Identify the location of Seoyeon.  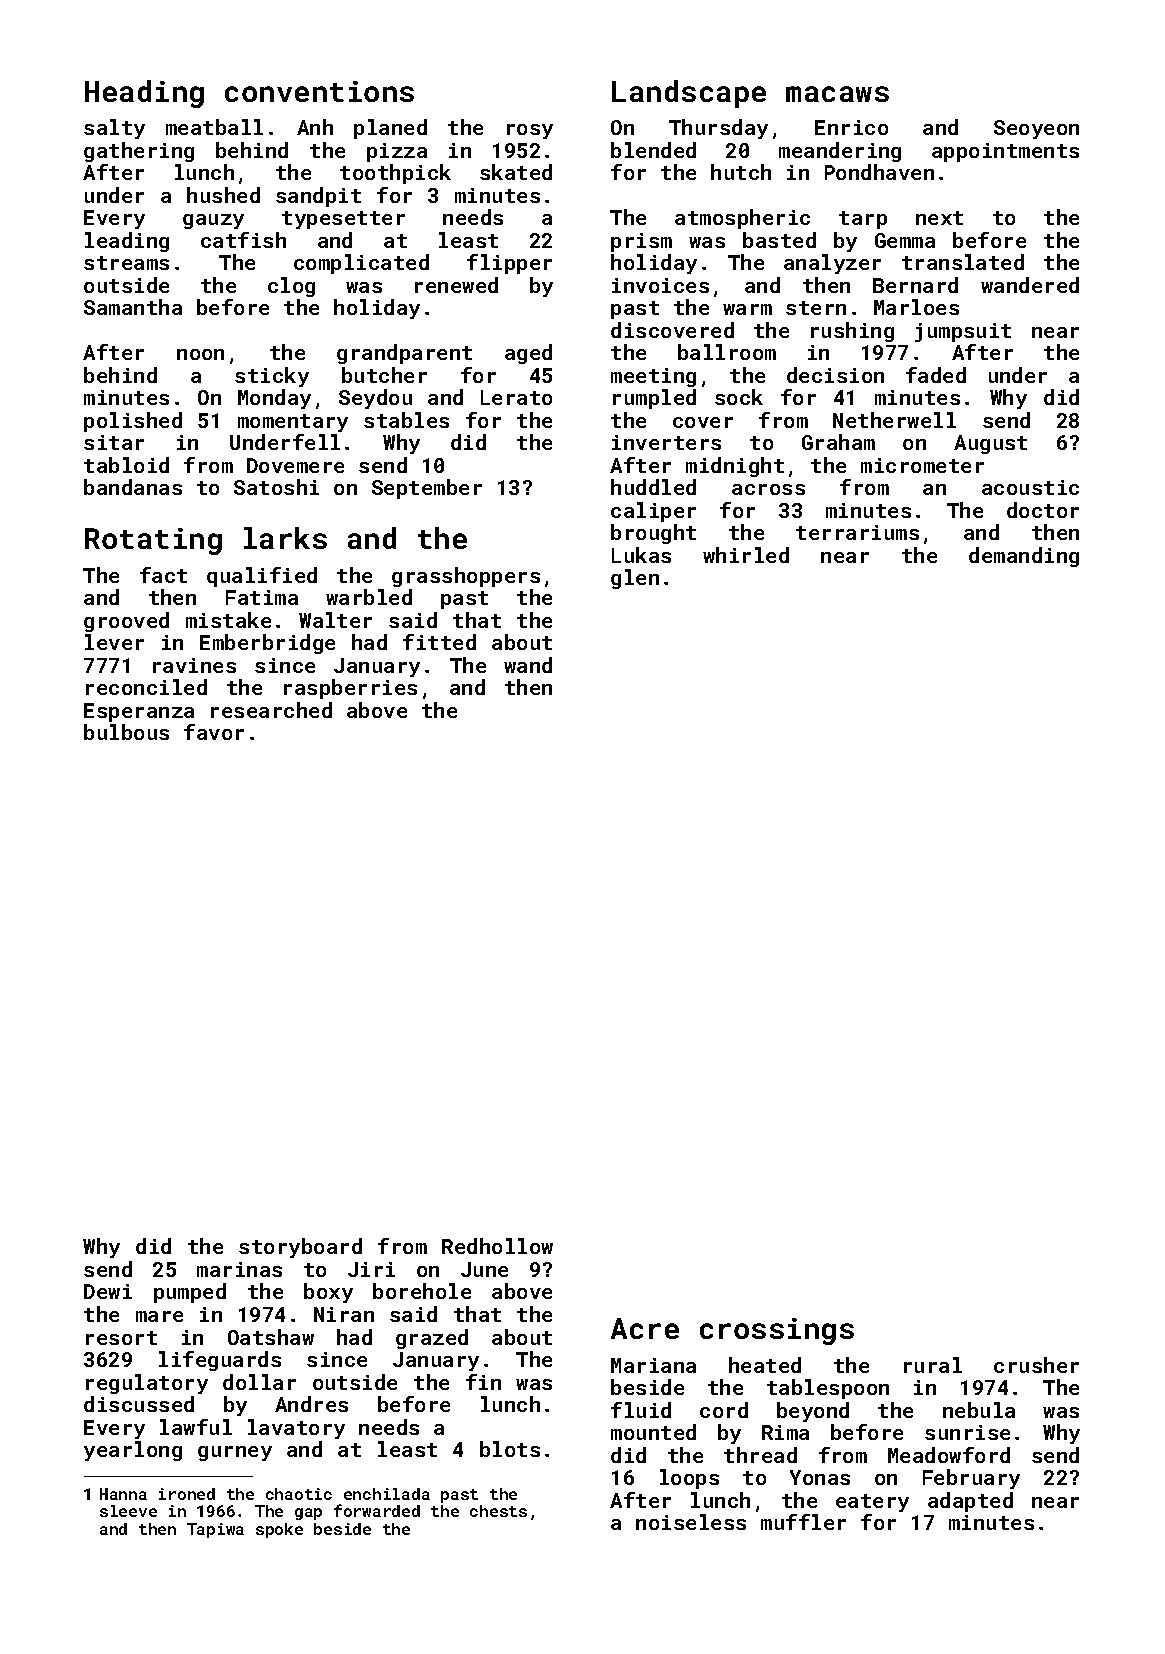
(1036, 129).
